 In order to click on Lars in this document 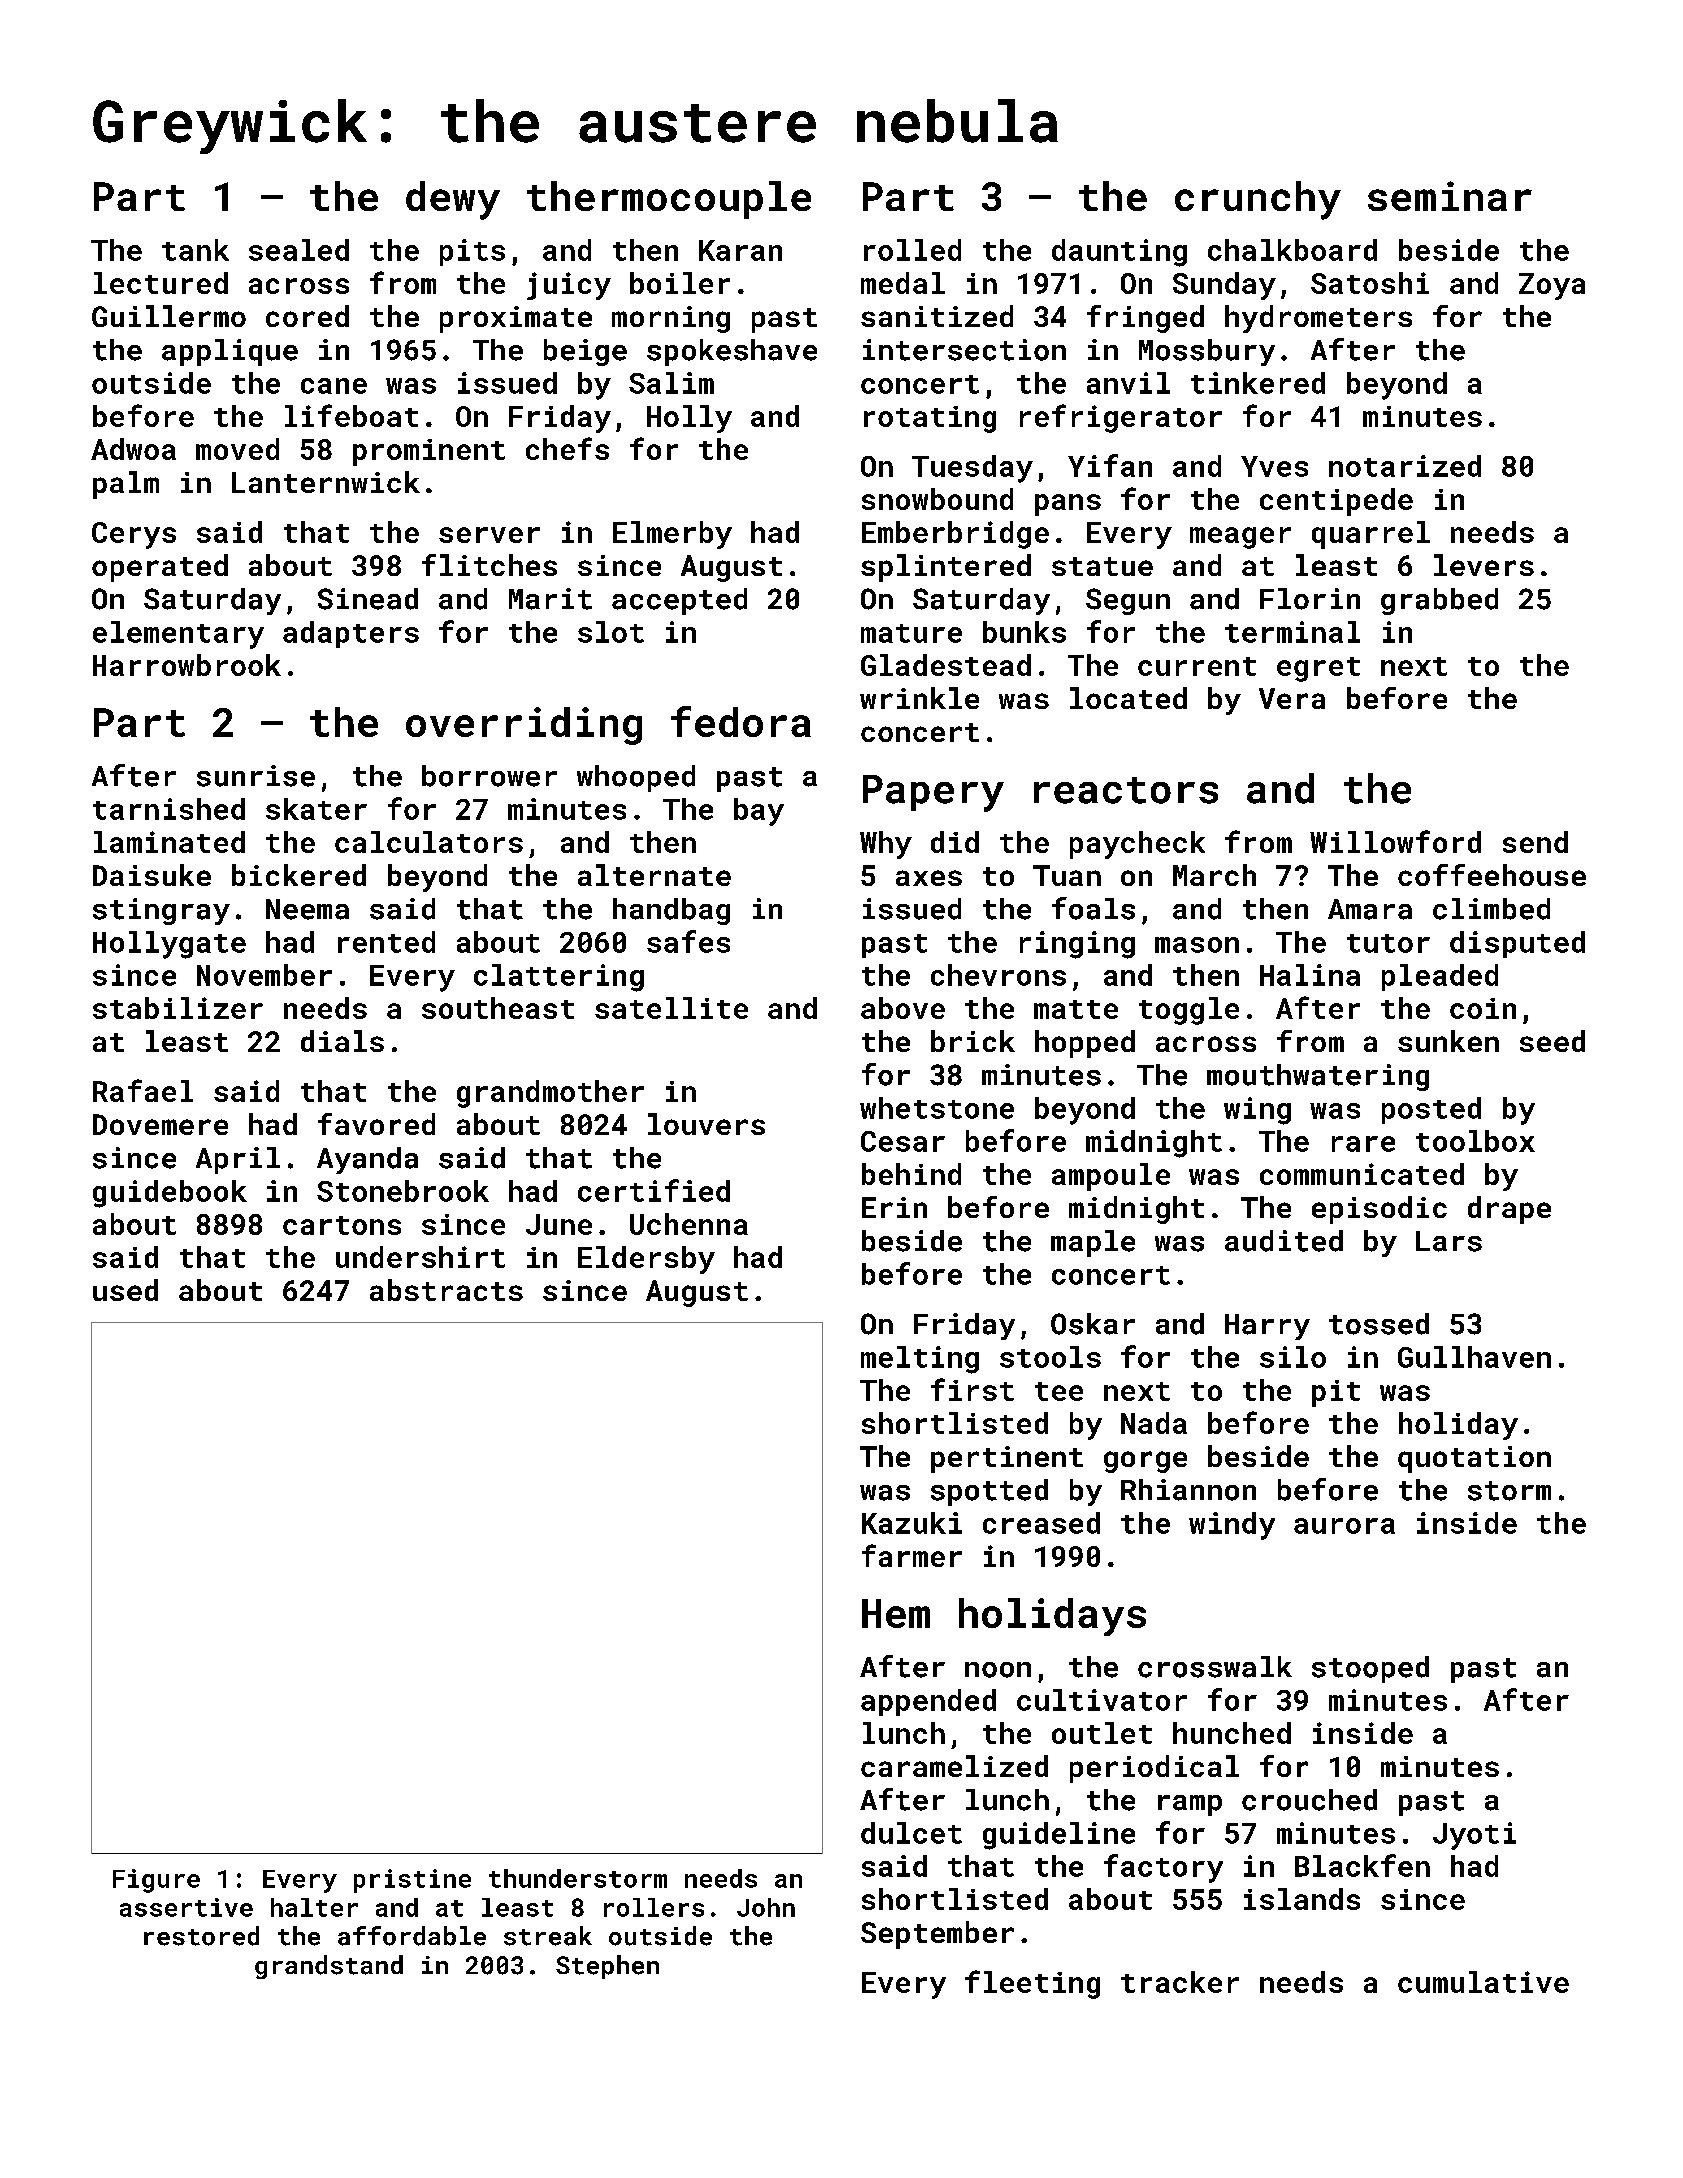, I will do `click(1449, 1241)`.
